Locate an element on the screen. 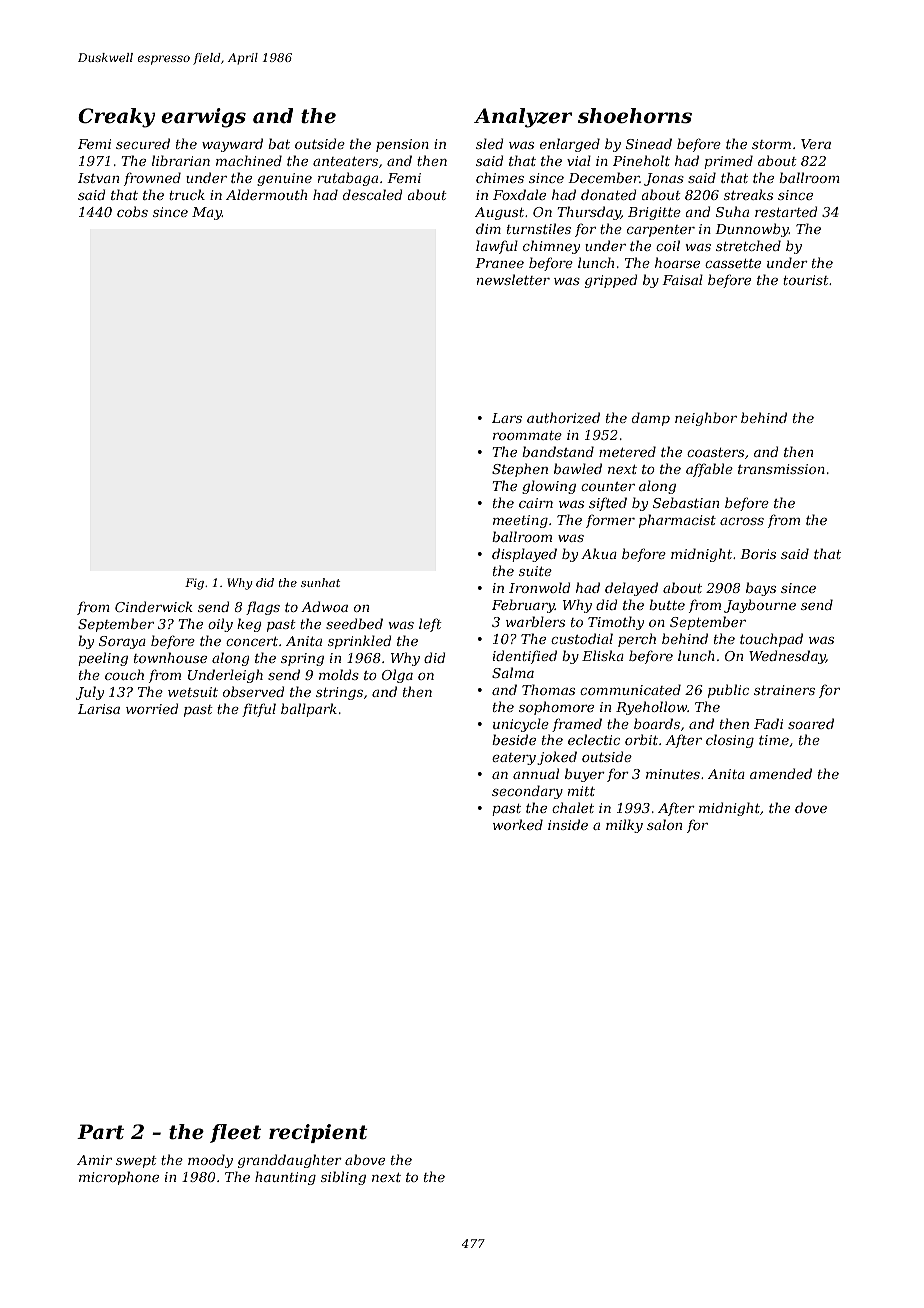 The image size is (924, 1308). keg is located at coordinates (249, 625).
